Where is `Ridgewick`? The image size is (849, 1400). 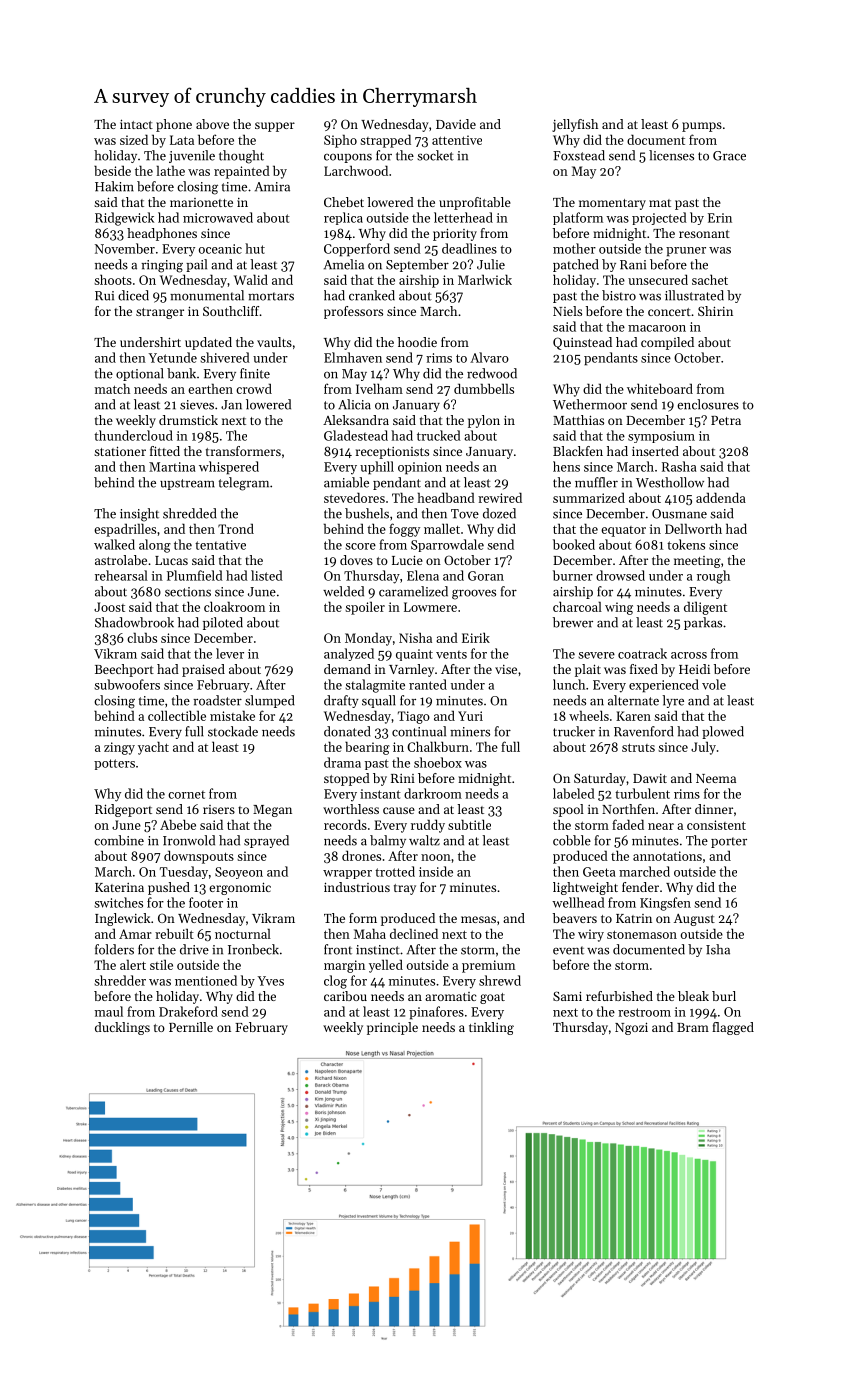
Ridgewick is located at coordinates (124, 219).
